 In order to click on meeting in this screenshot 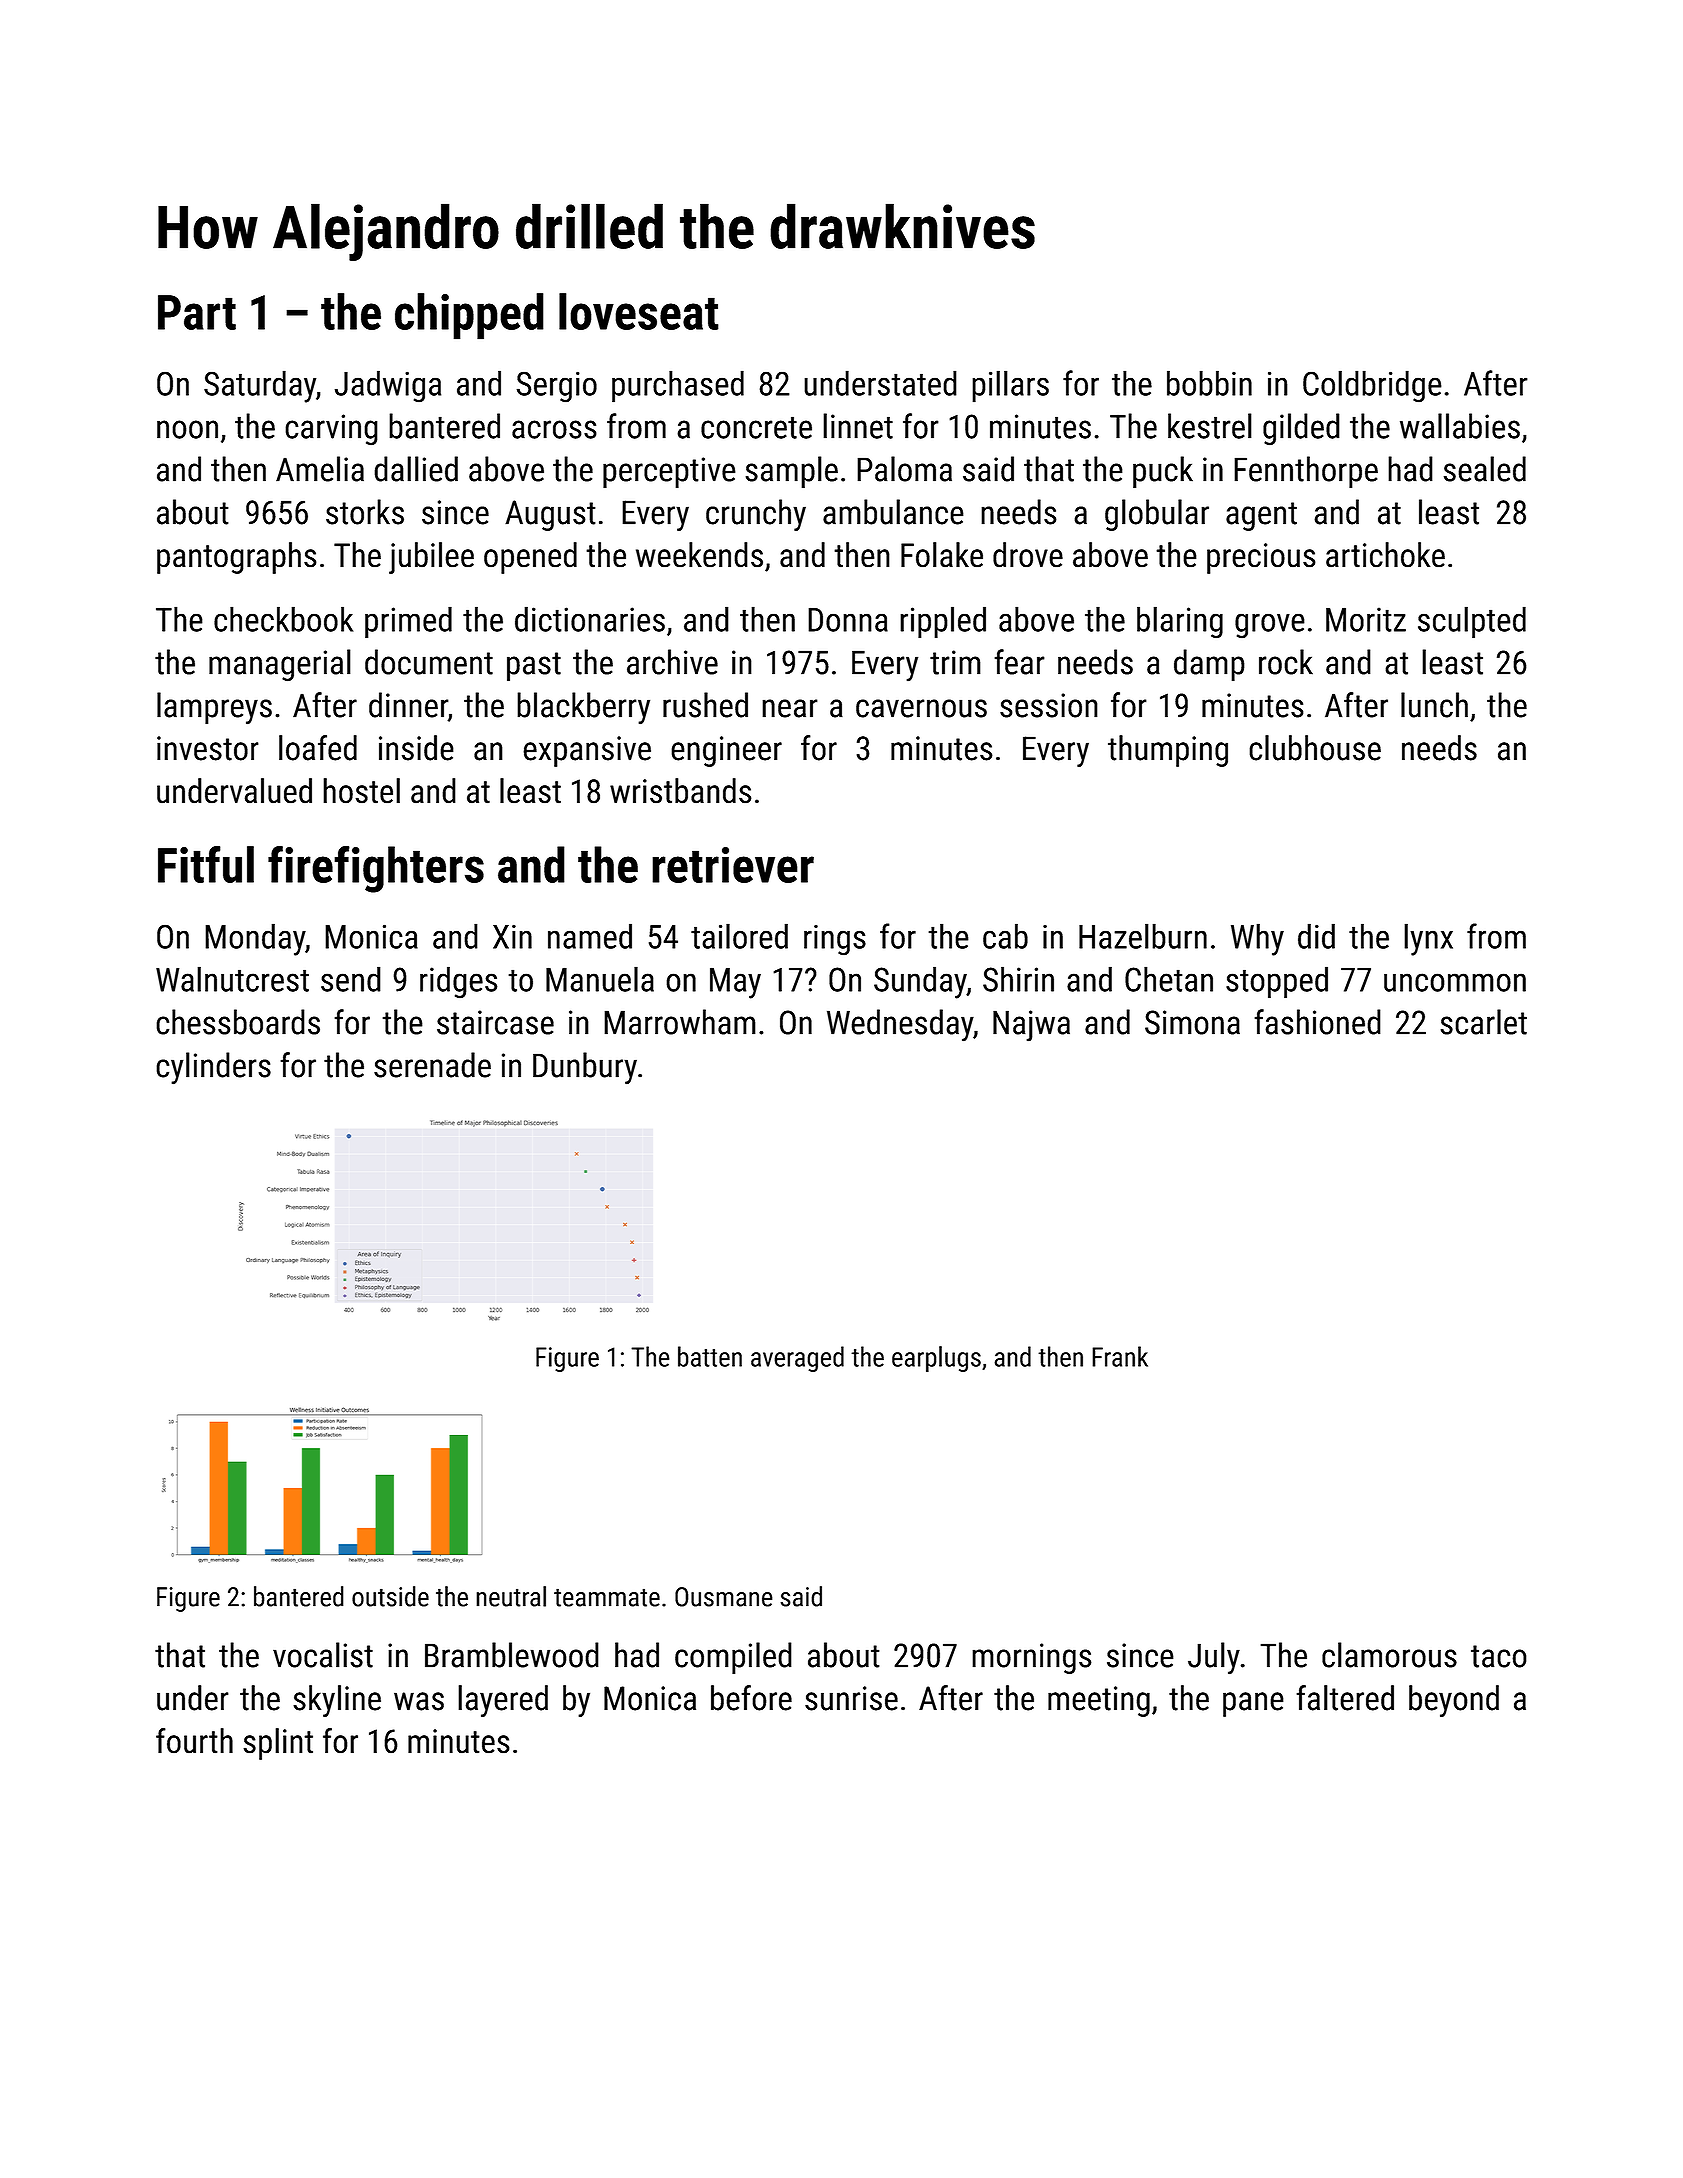, I will do `click(1099, 1701)`.
